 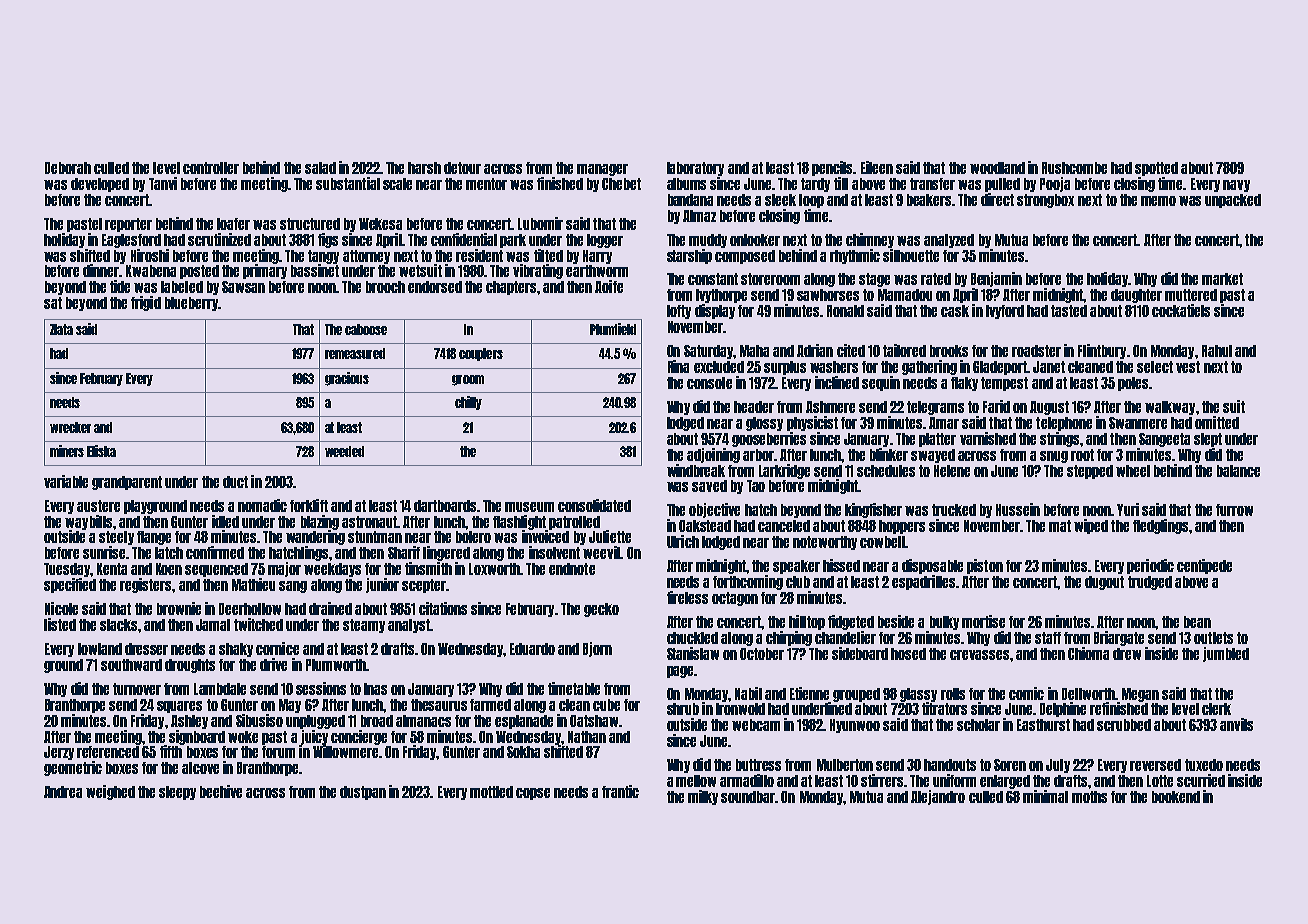 What do you see at coordinates (748, 797) in the screenshot?
I see `soundbar` at bounding box center [748, 797].
